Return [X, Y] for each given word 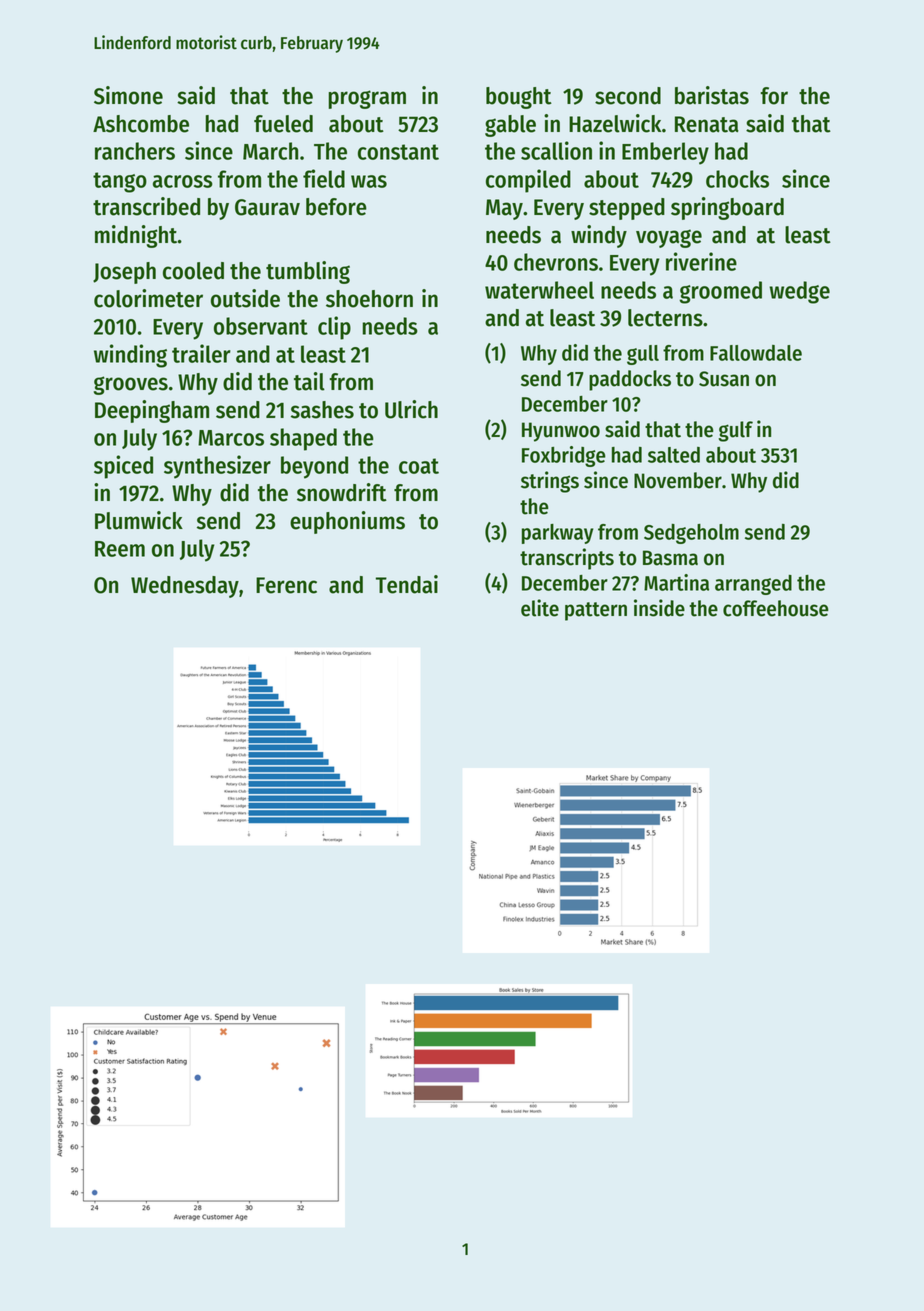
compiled [528, 181]
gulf [735, 431]
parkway [557, 534]
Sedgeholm [691, 534]
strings [550, 482]
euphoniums [347, 522]
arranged [753, 585]
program [367, 99]
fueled [283, 124]
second [628, 96]
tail [309, 381]
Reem [120, 549]
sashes [322, 410]
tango [120, 182]
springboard [727, 208]
